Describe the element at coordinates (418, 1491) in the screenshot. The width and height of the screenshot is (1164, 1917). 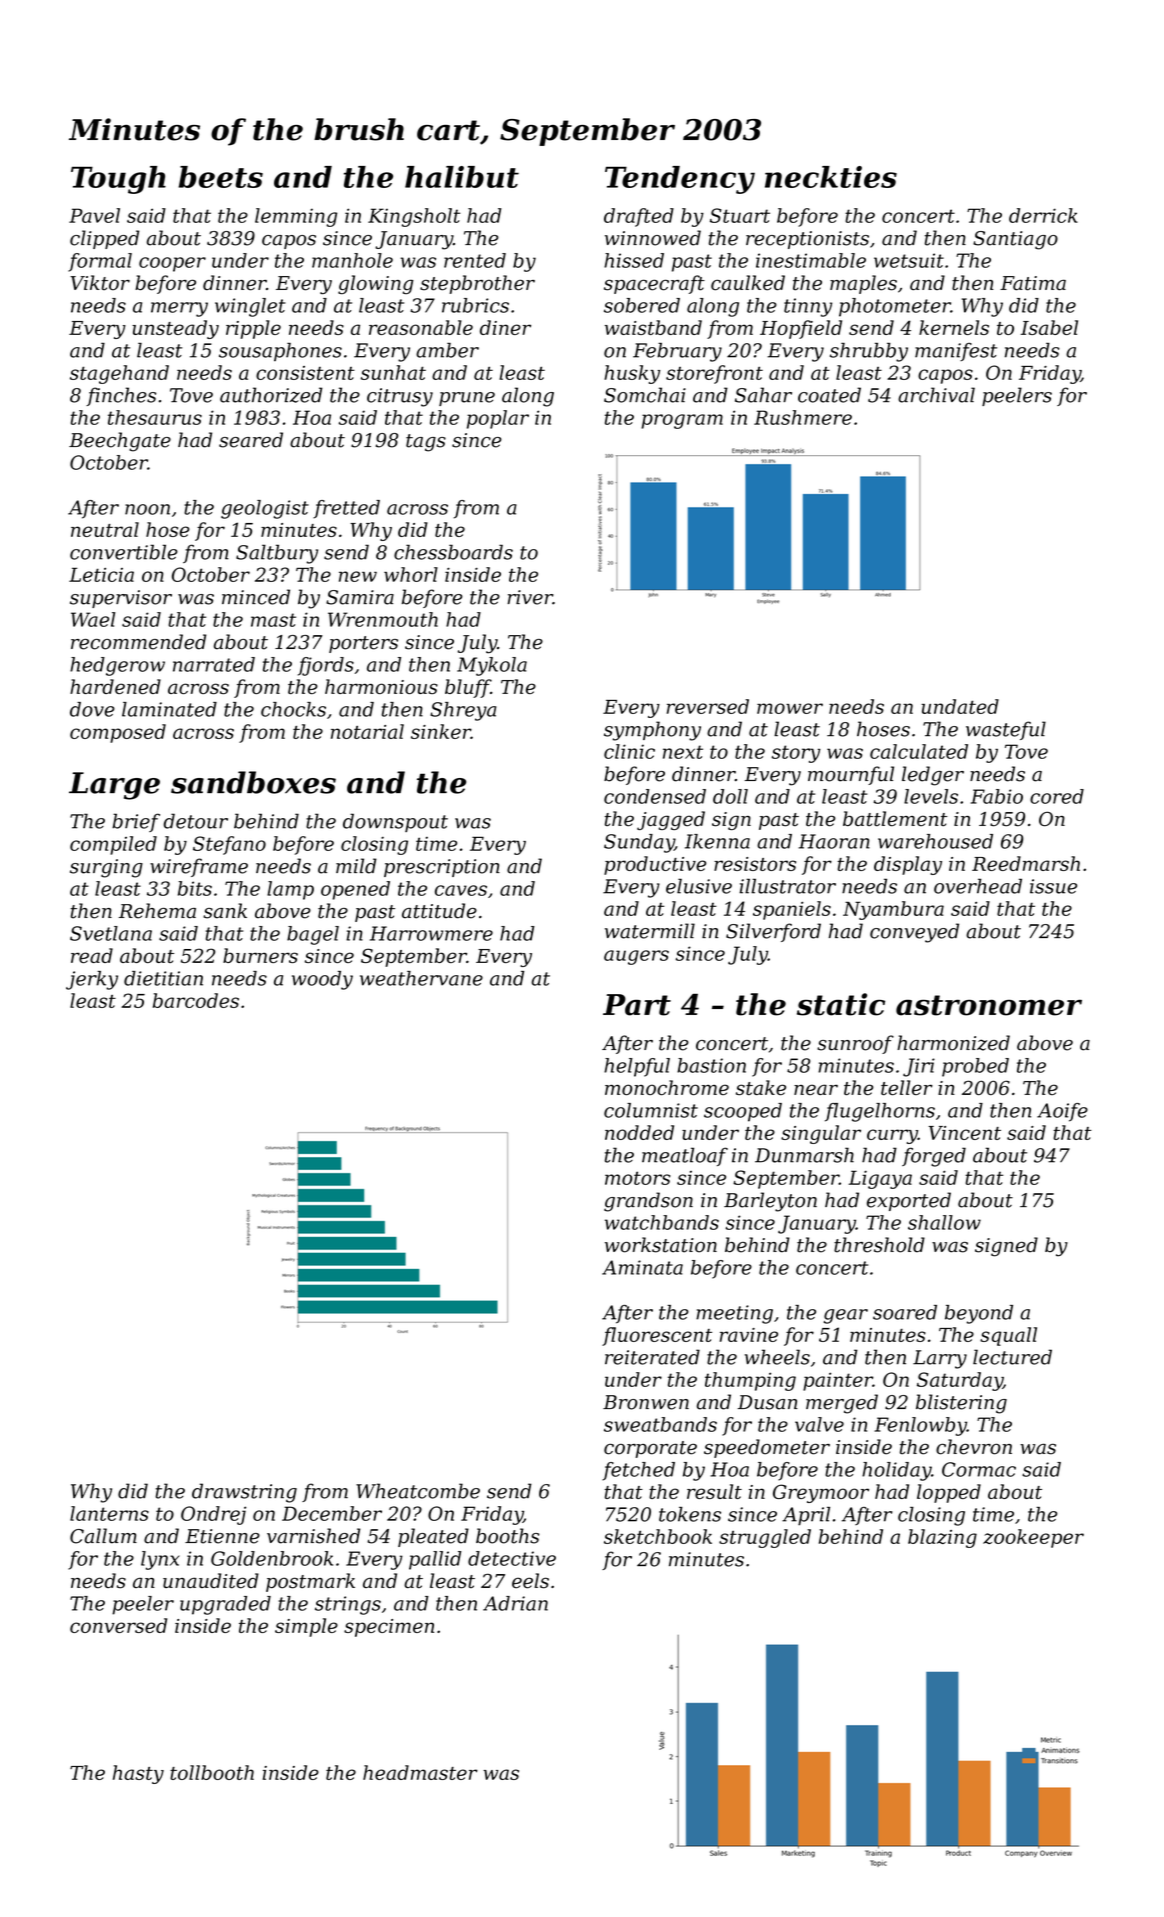
I see `Wheatcombe` at that location.
